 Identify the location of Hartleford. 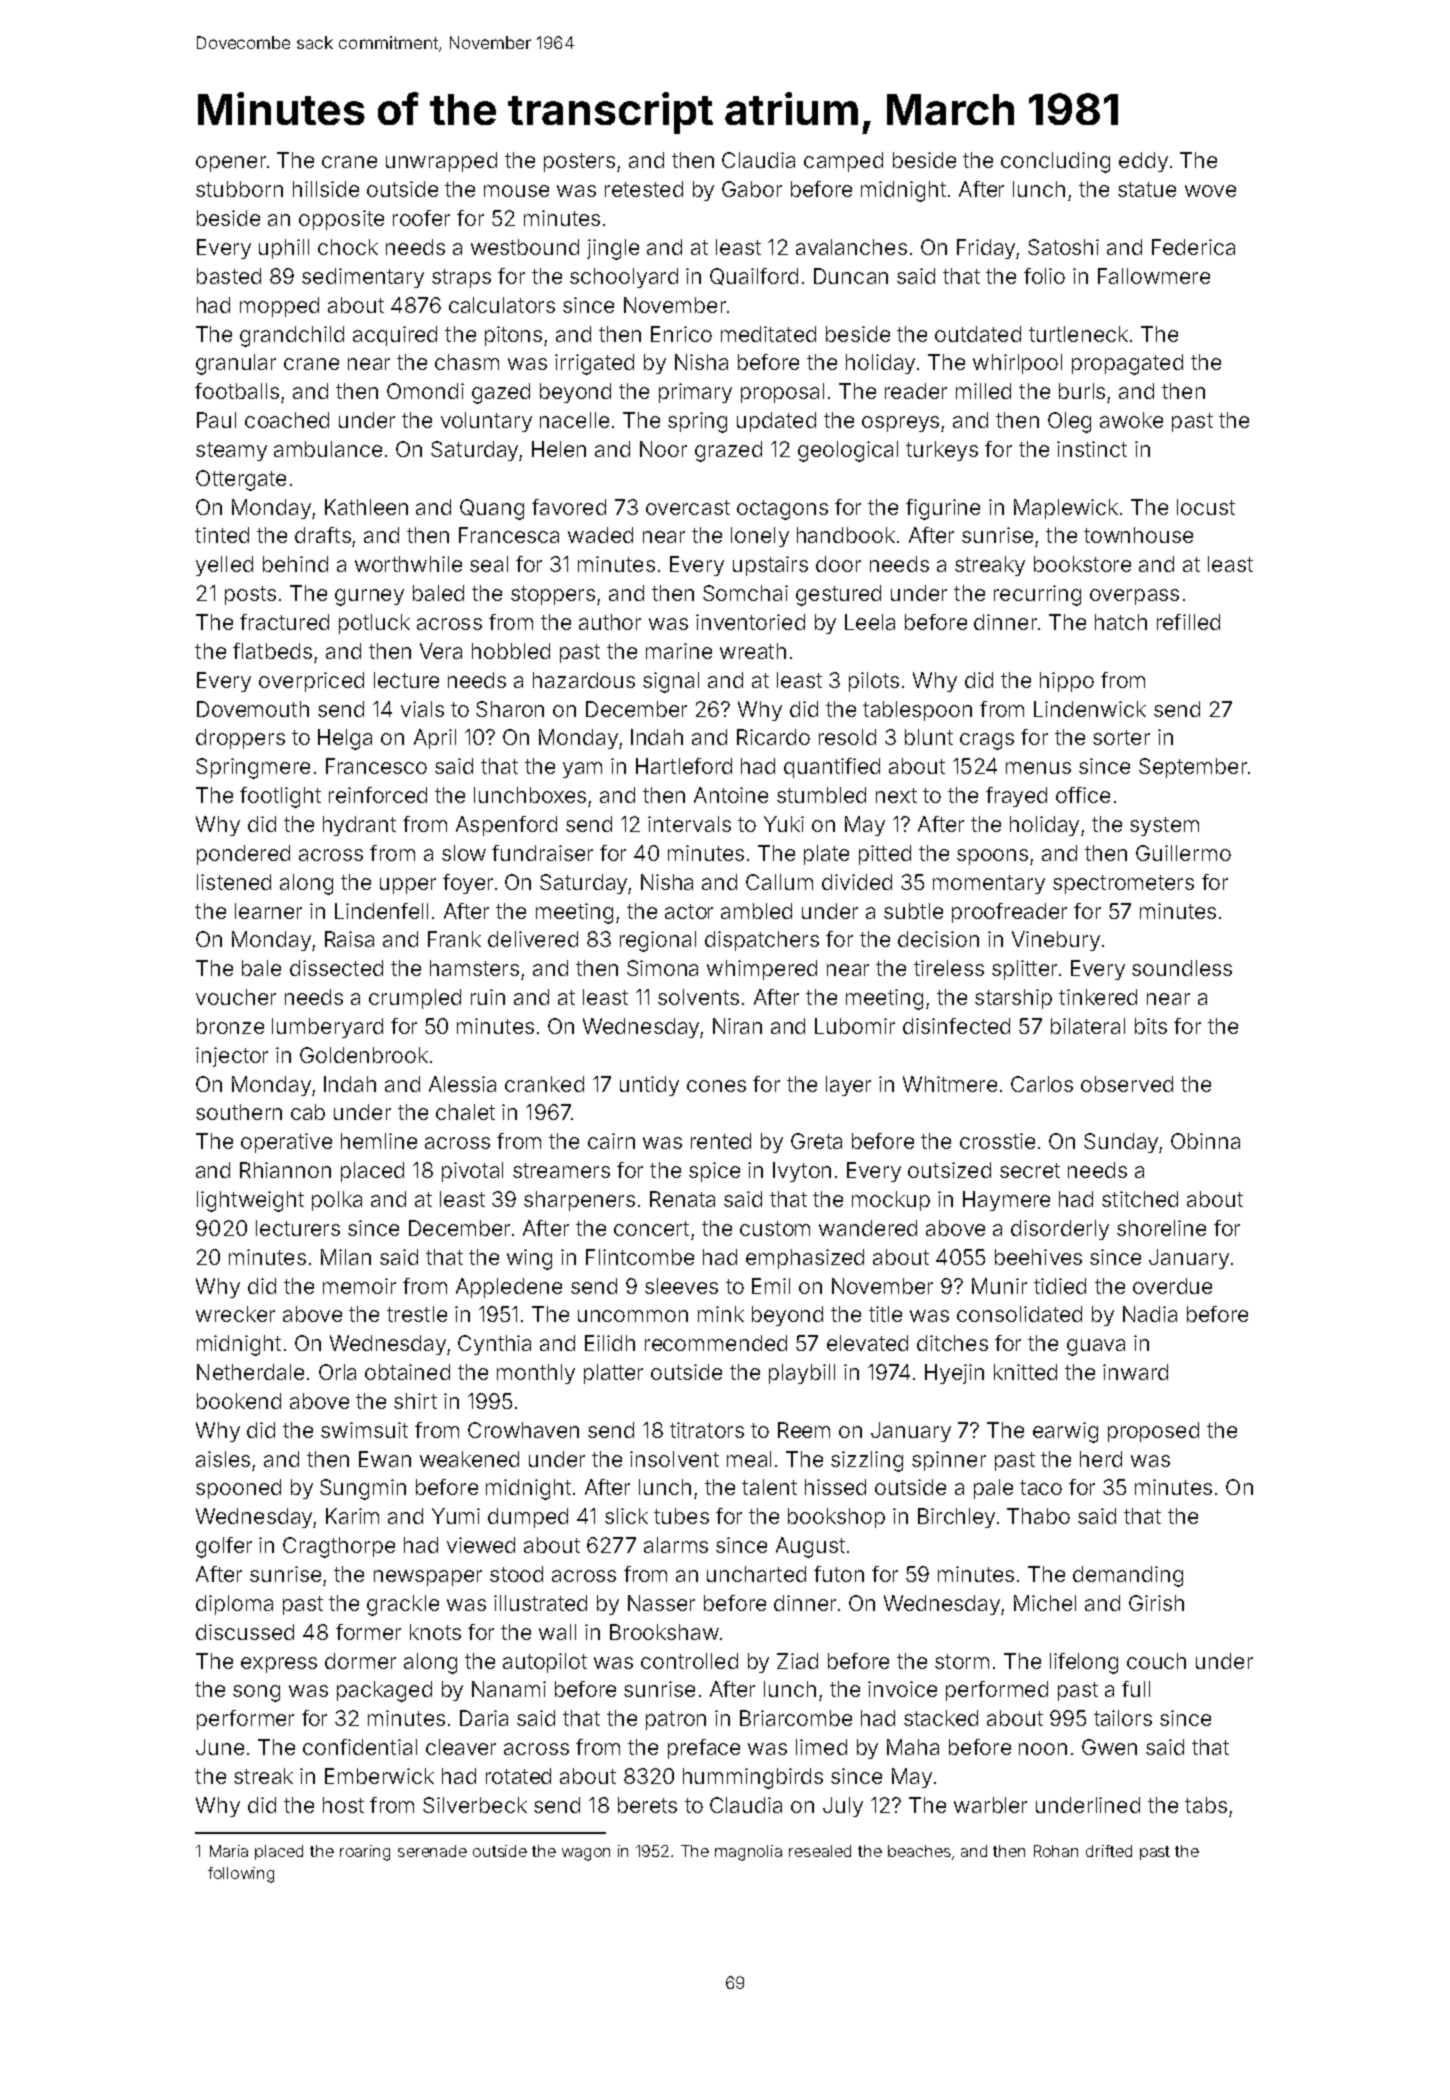
(684, 766).
